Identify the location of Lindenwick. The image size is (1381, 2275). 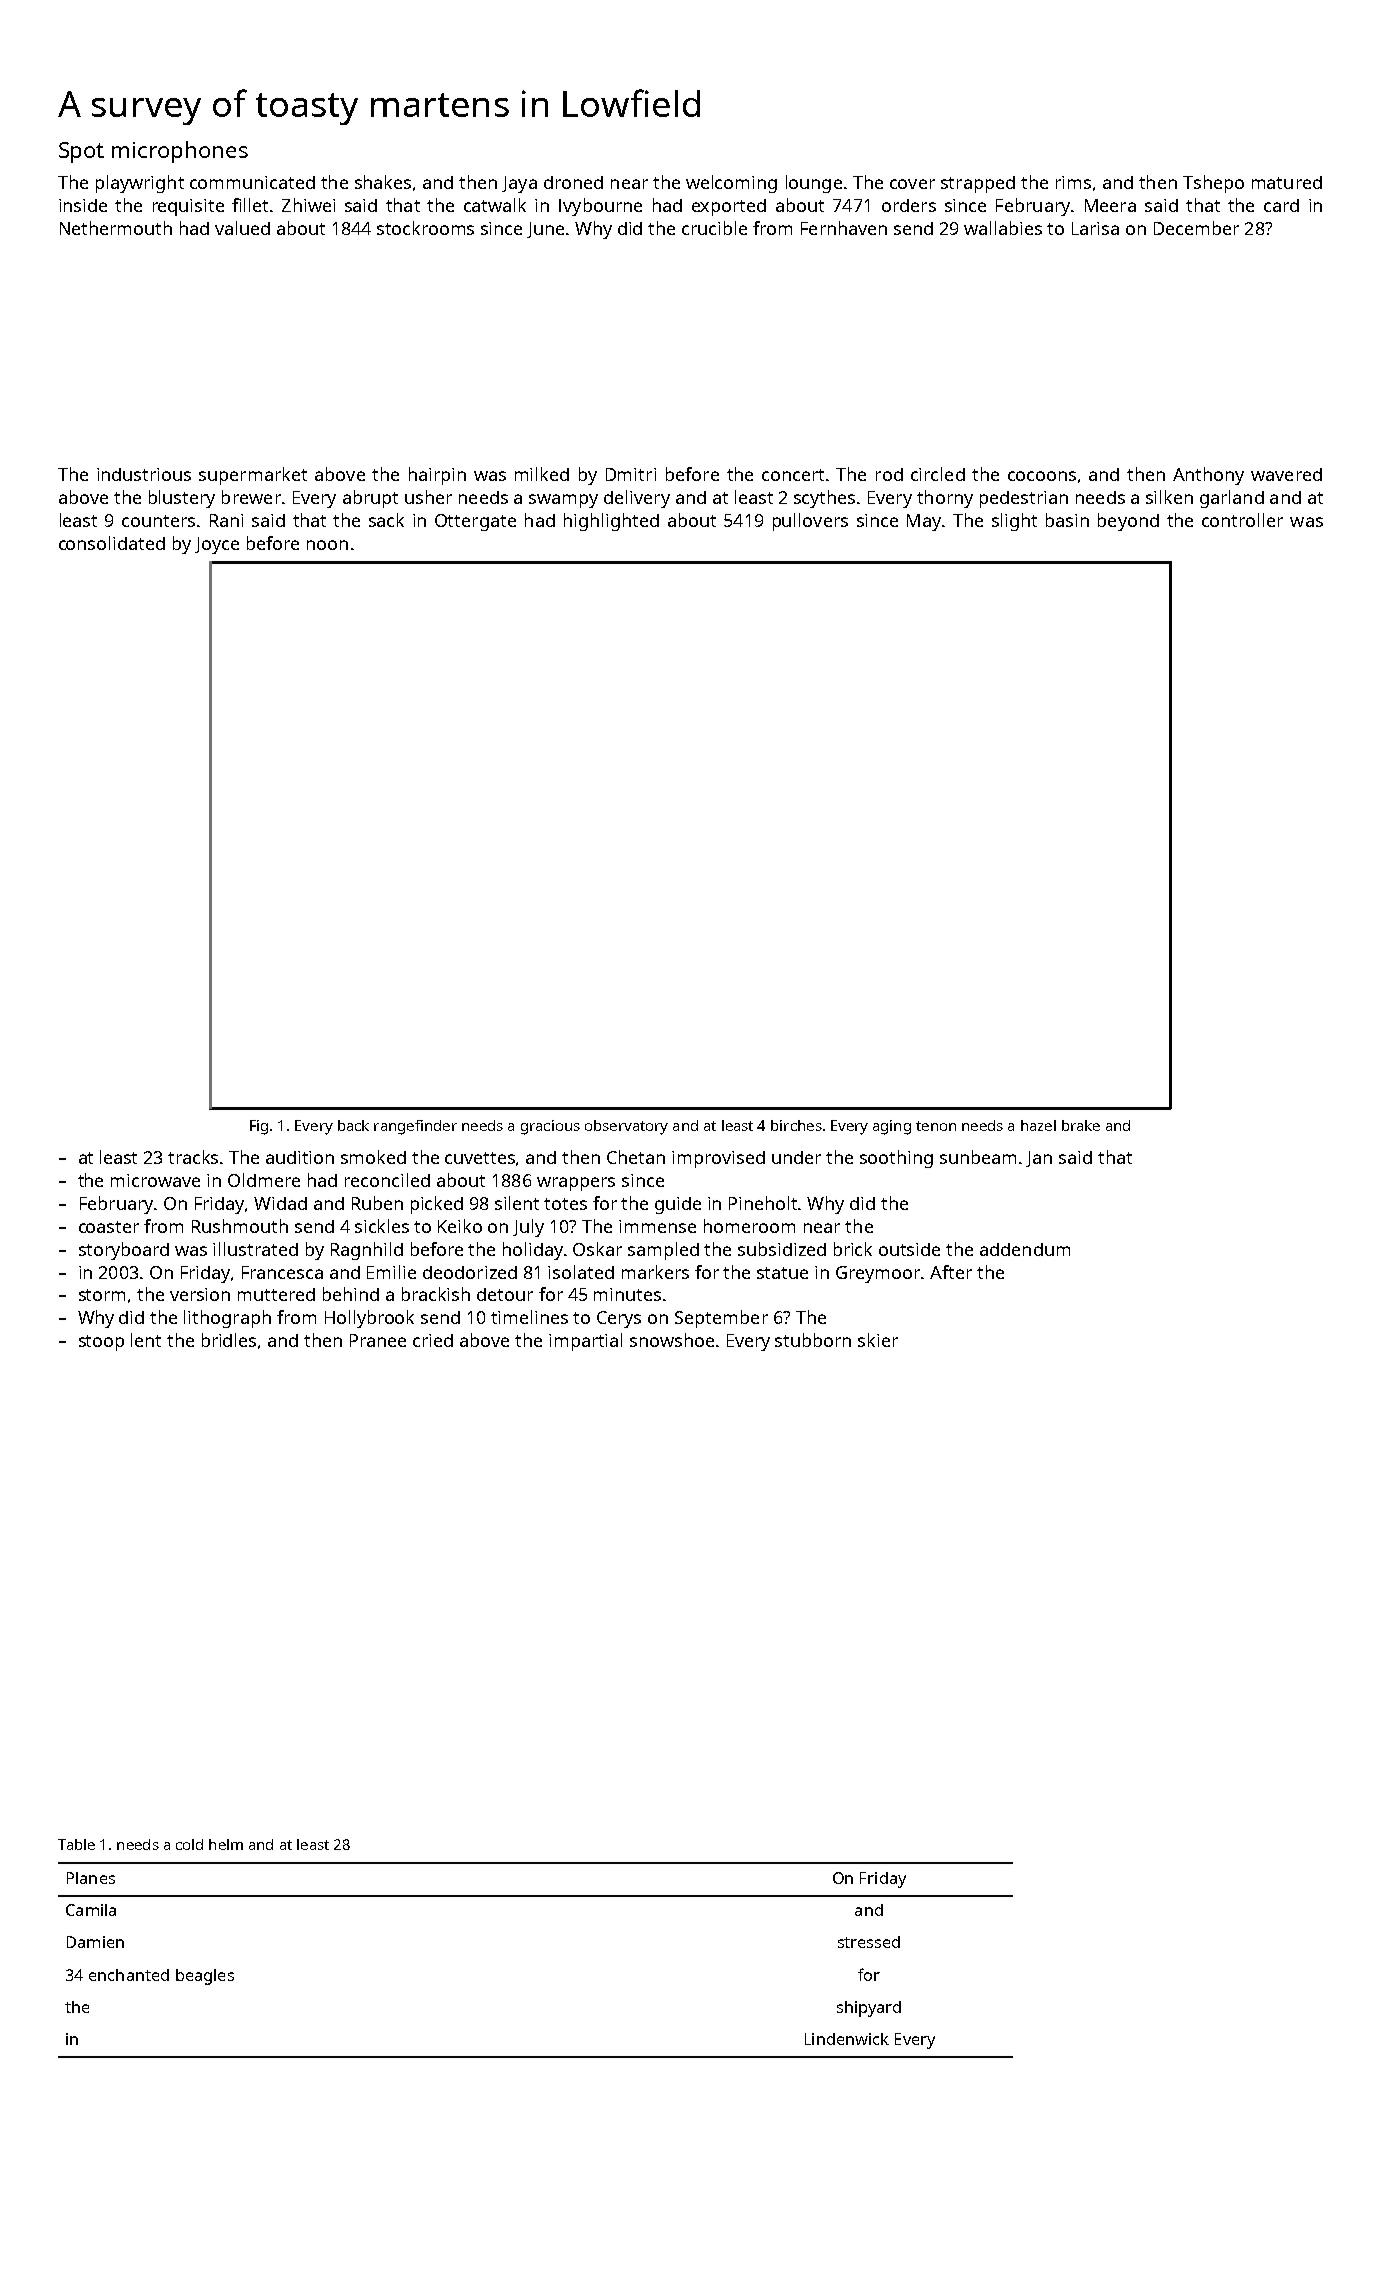
(847, 2039).
